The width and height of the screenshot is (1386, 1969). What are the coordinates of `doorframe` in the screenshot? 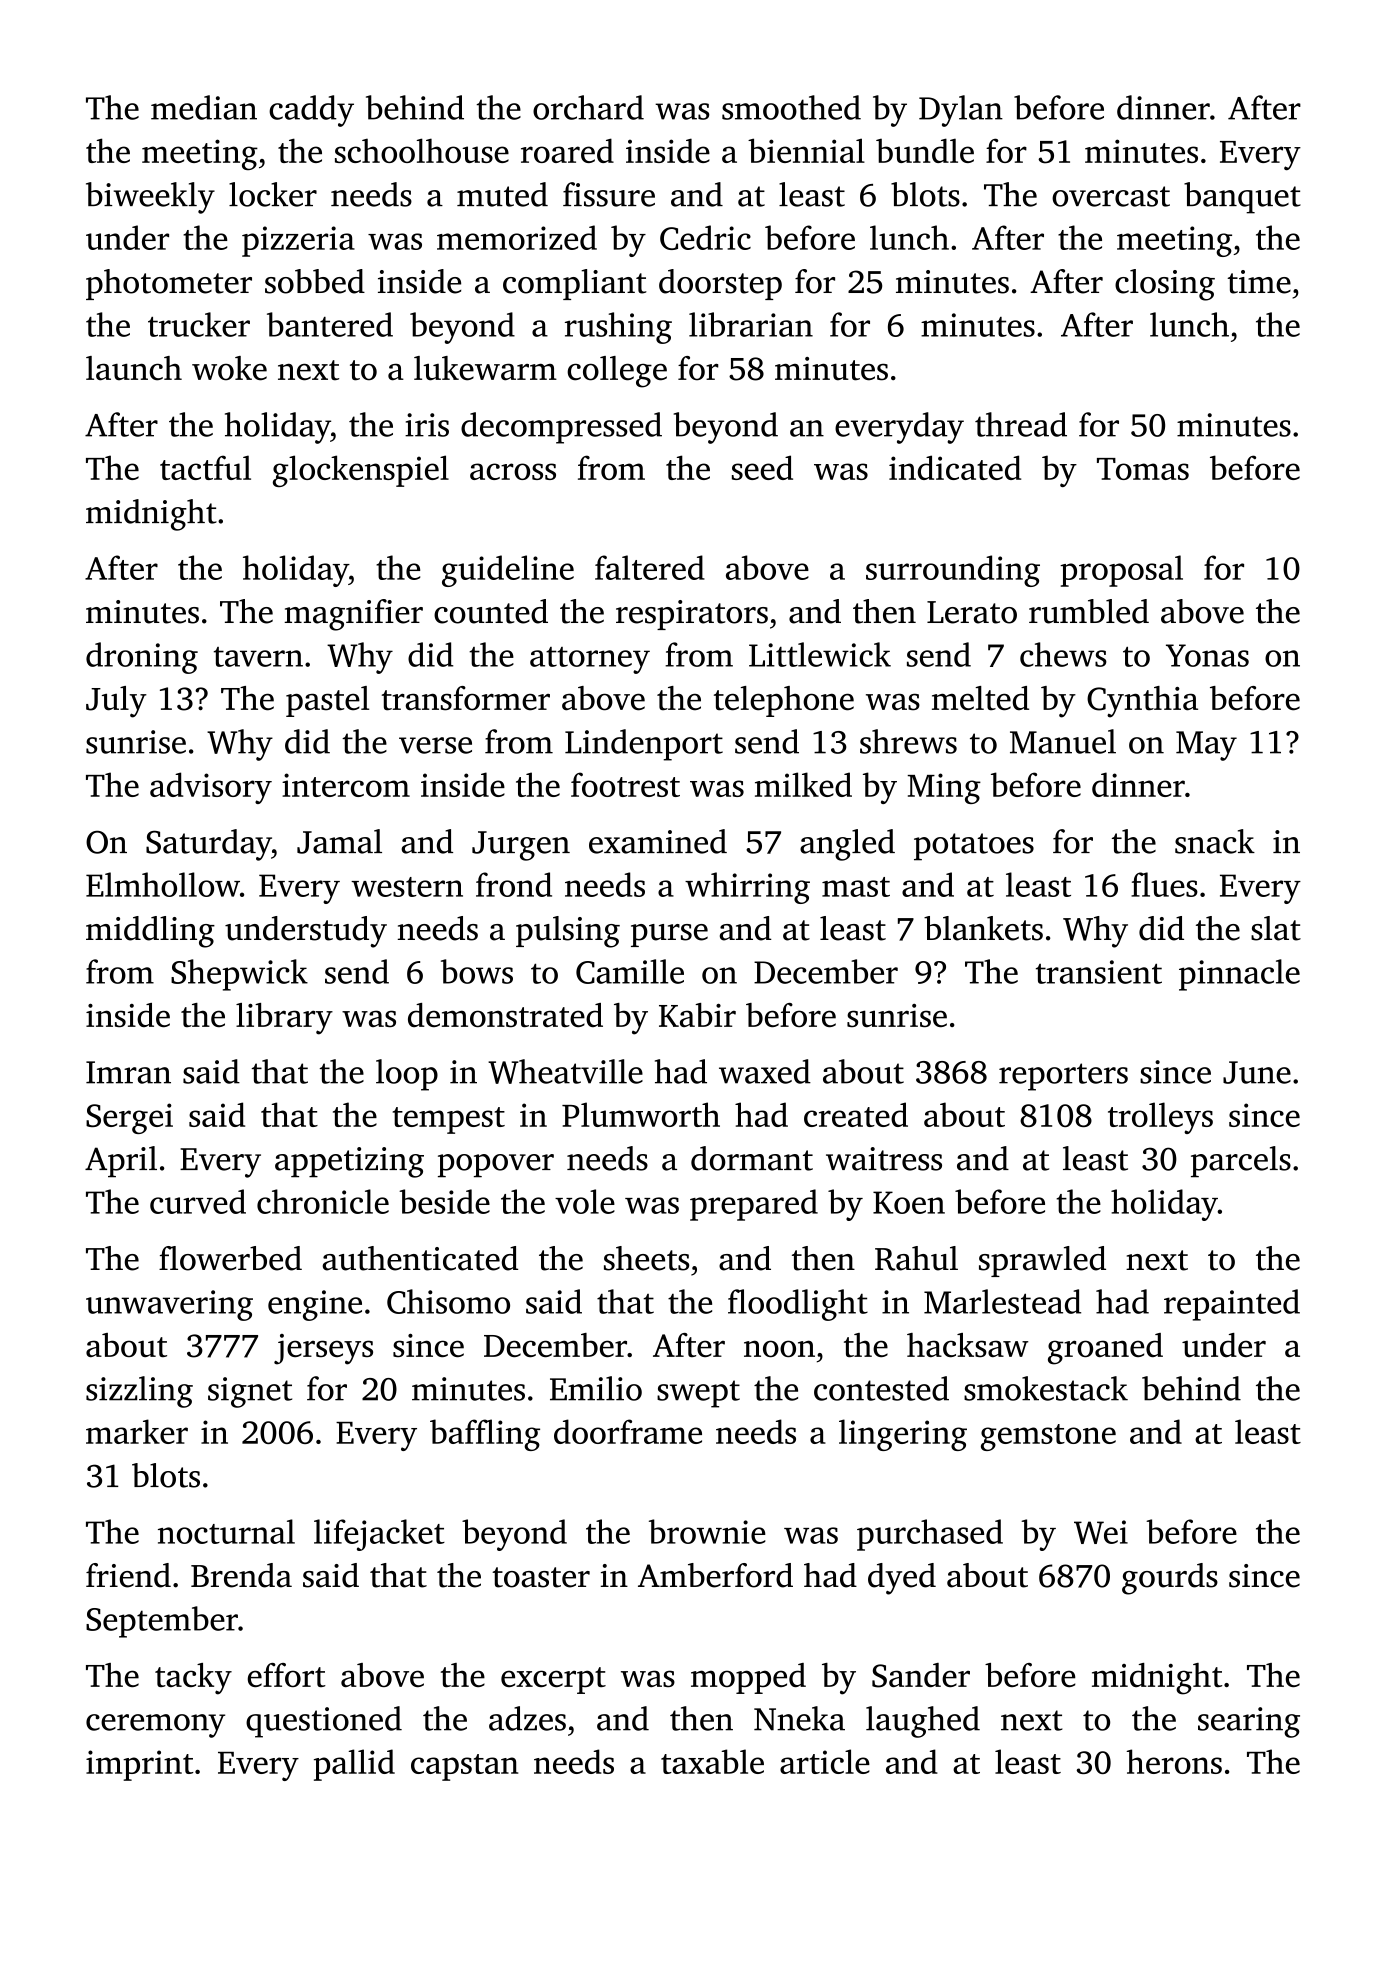 It's located at (628, 1431).
